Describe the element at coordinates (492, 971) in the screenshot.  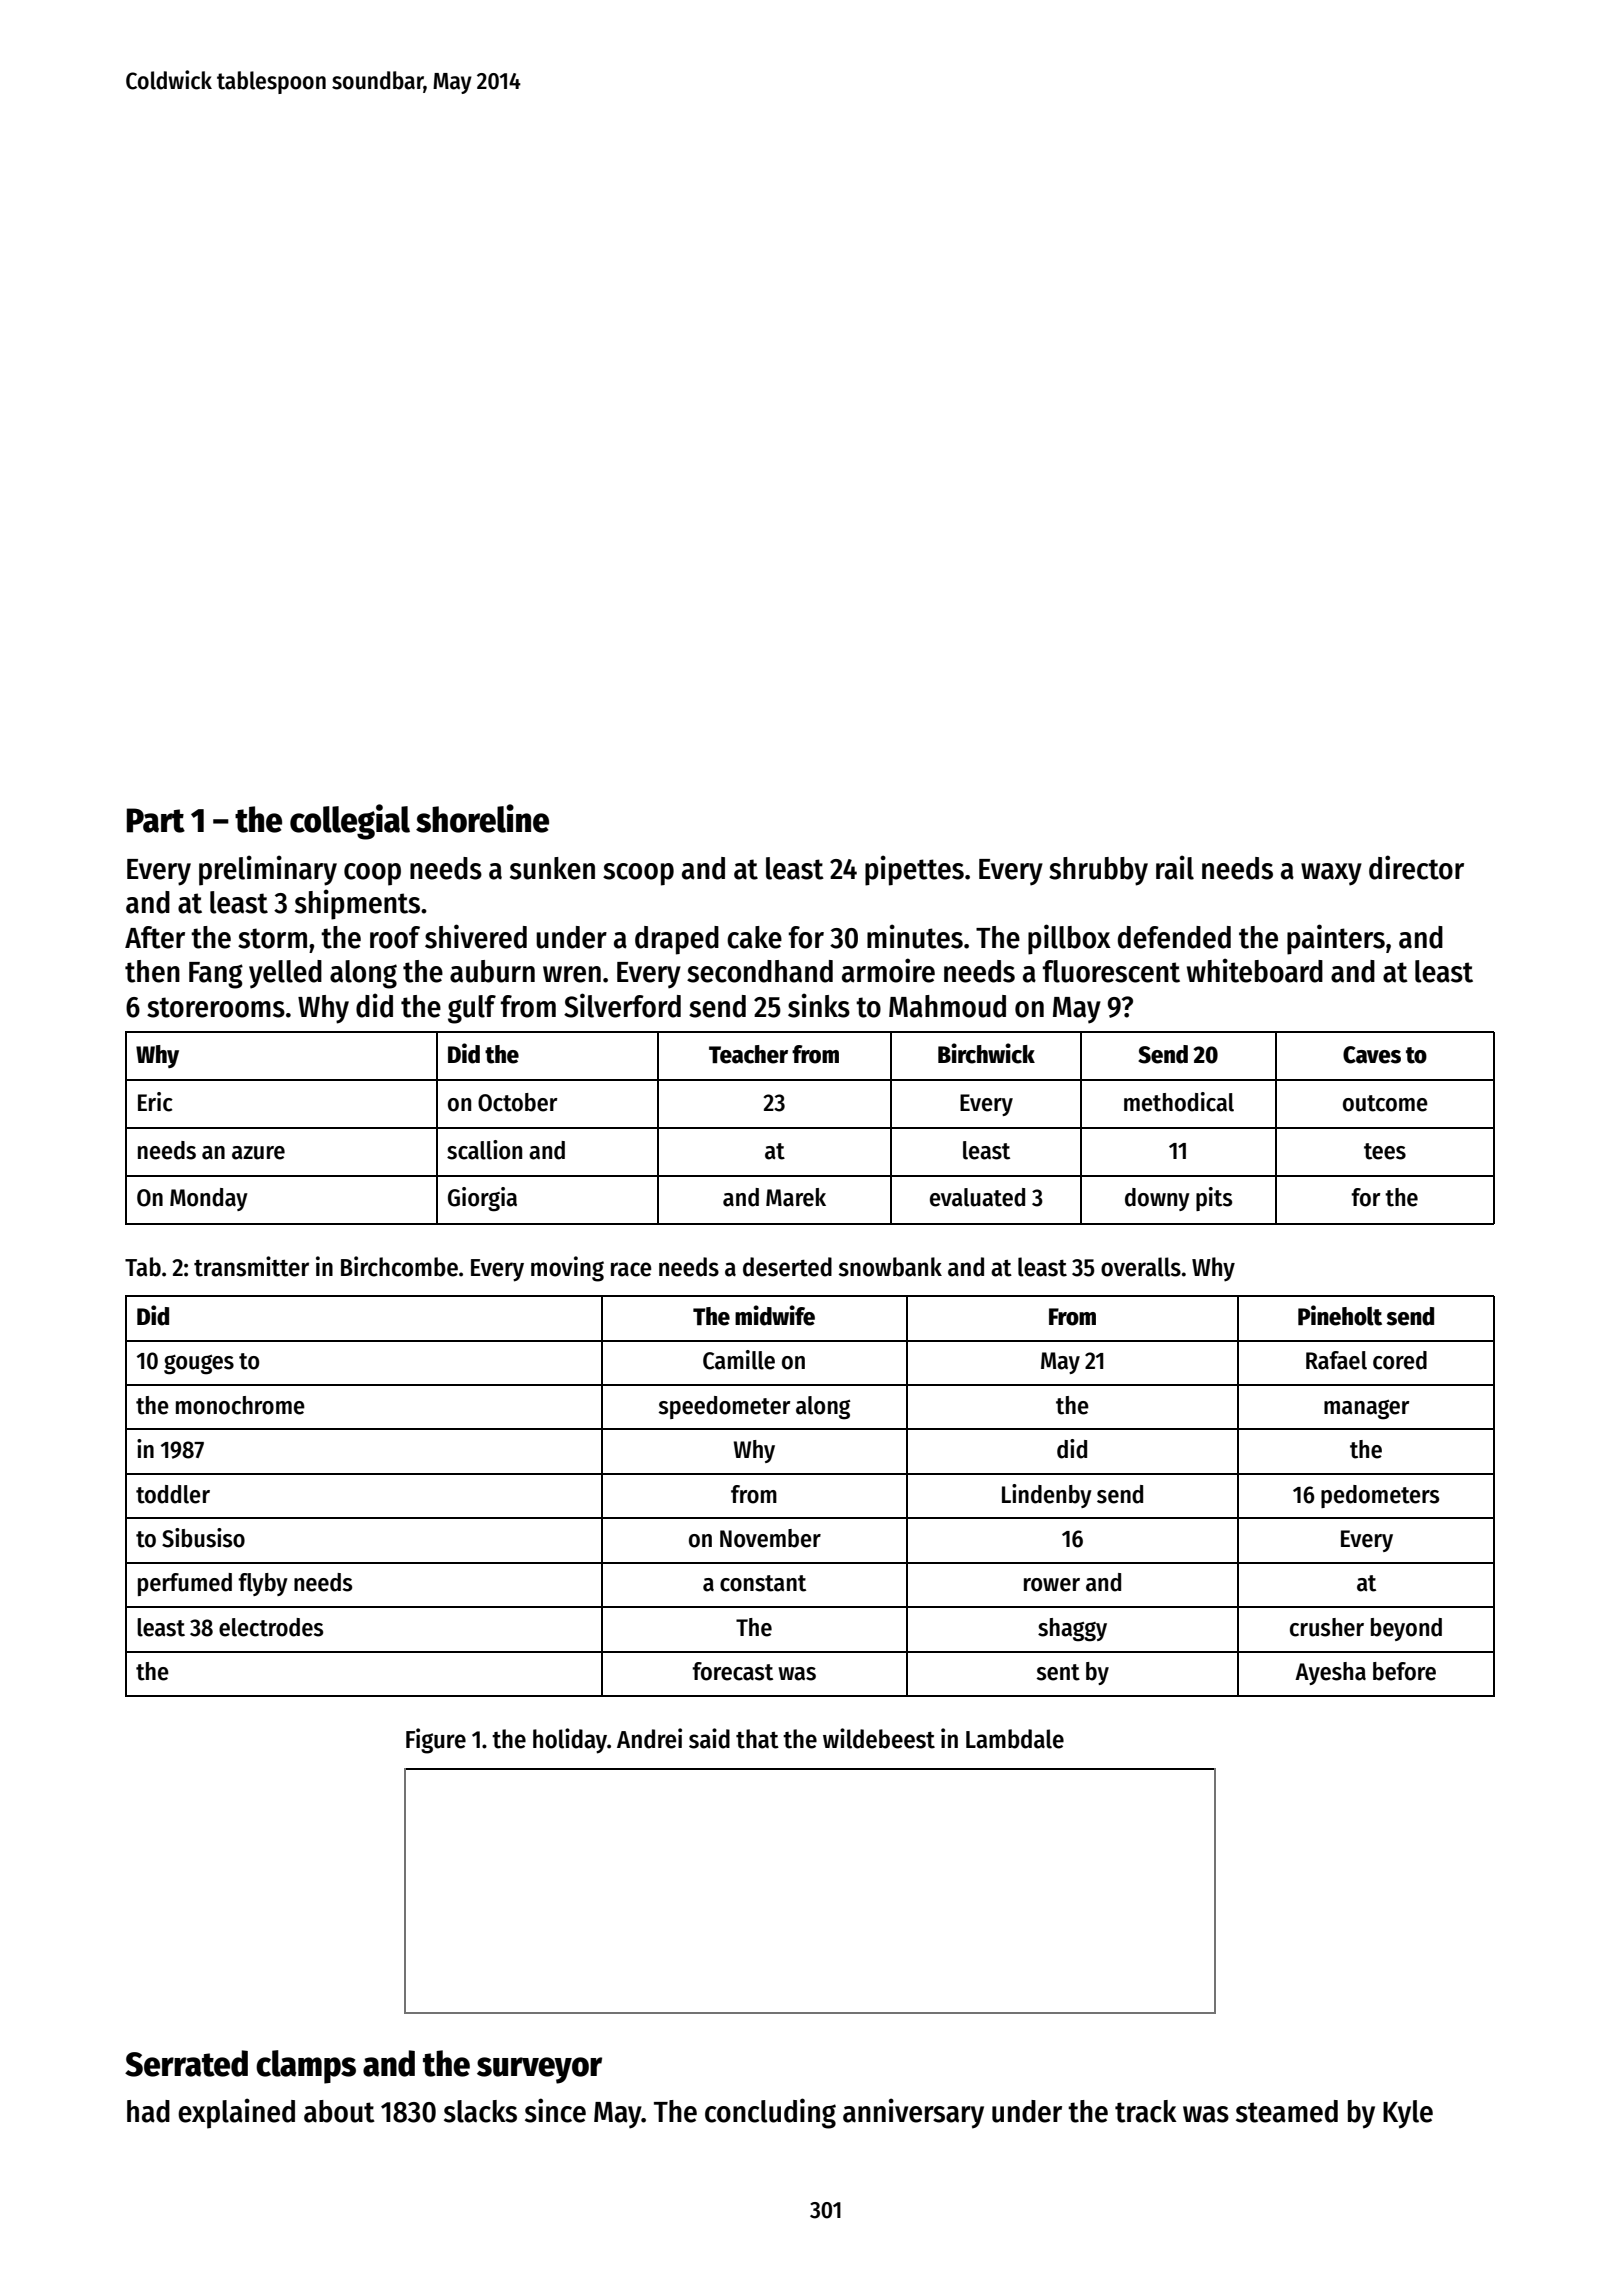
I see `auburn` at that location.
